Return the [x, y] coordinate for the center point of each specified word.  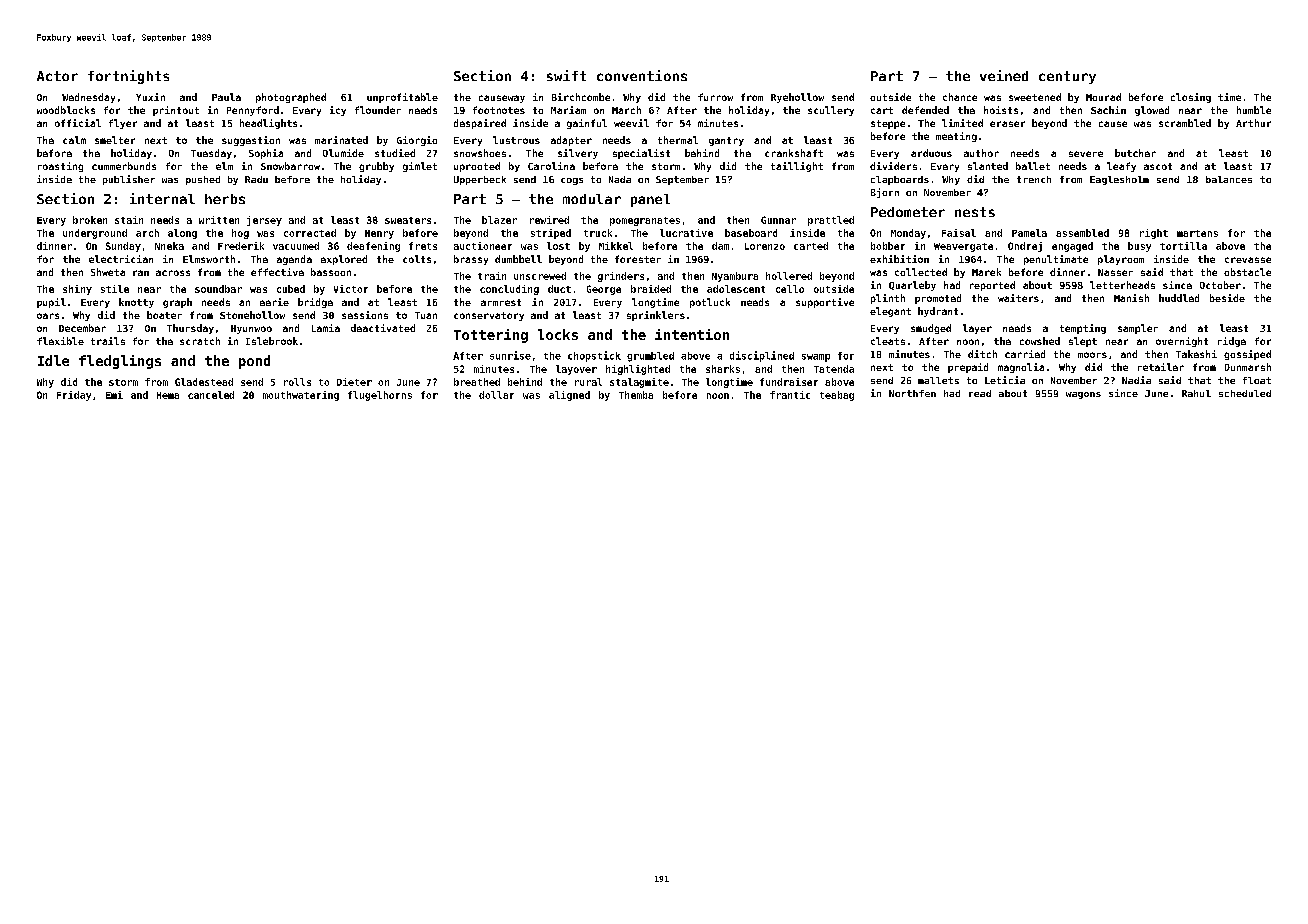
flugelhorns [380, 396]
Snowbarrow [290, 166]
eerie [274, 302]
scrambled [1185, 123]
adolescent [736, 289]
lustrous [516, 140]
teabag [837, 396]
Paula [226, 97]
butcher [1135, 153]
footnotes [499, 110]
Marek [986, 272]
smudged [931, 329]
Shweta [108, 272]
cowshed [1040, 341]
